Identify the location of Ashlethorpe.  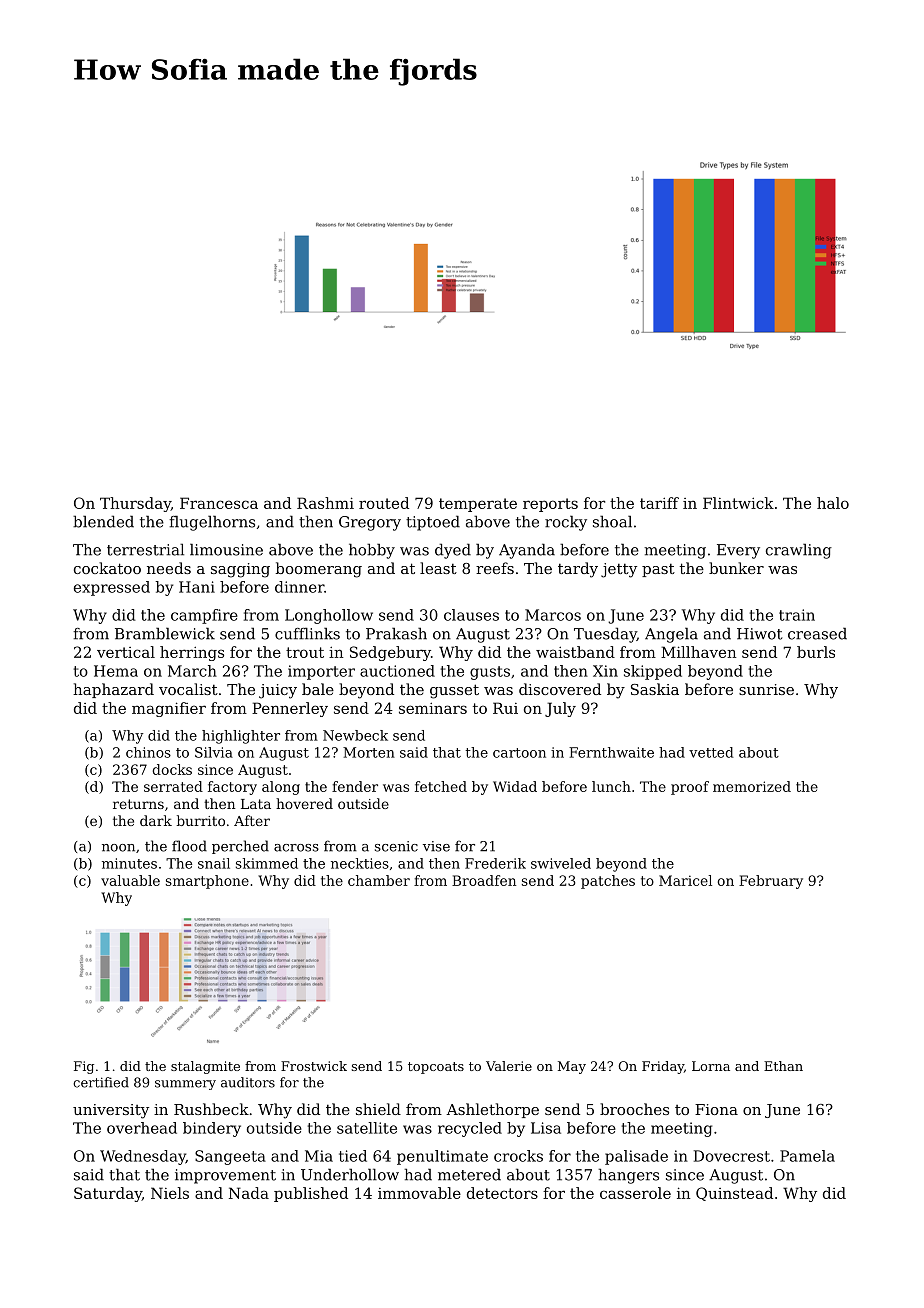
(492, 1110).
